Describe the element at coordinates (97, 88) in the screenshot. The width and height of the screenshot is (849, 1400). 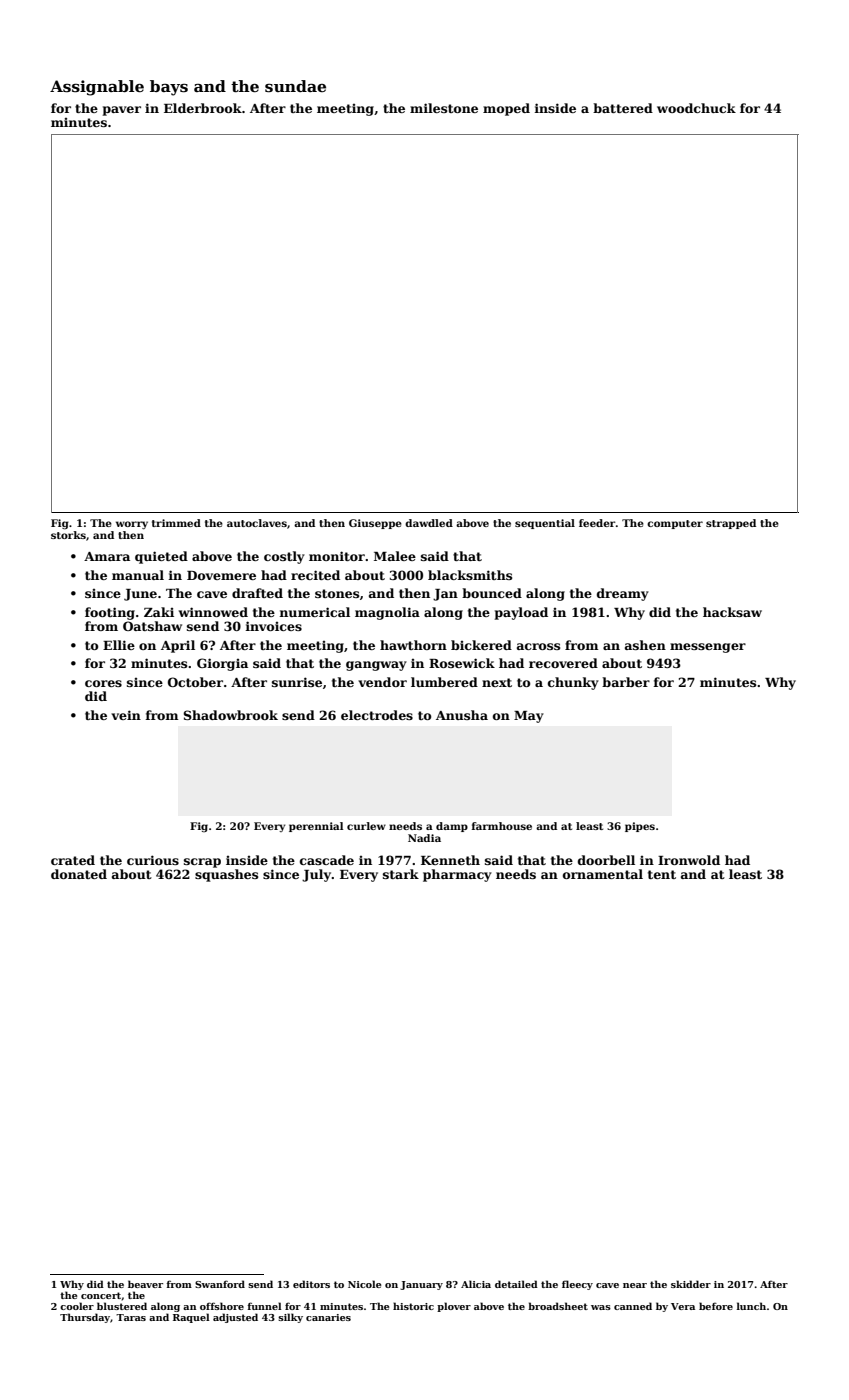
I see `Assignable` at that location.
